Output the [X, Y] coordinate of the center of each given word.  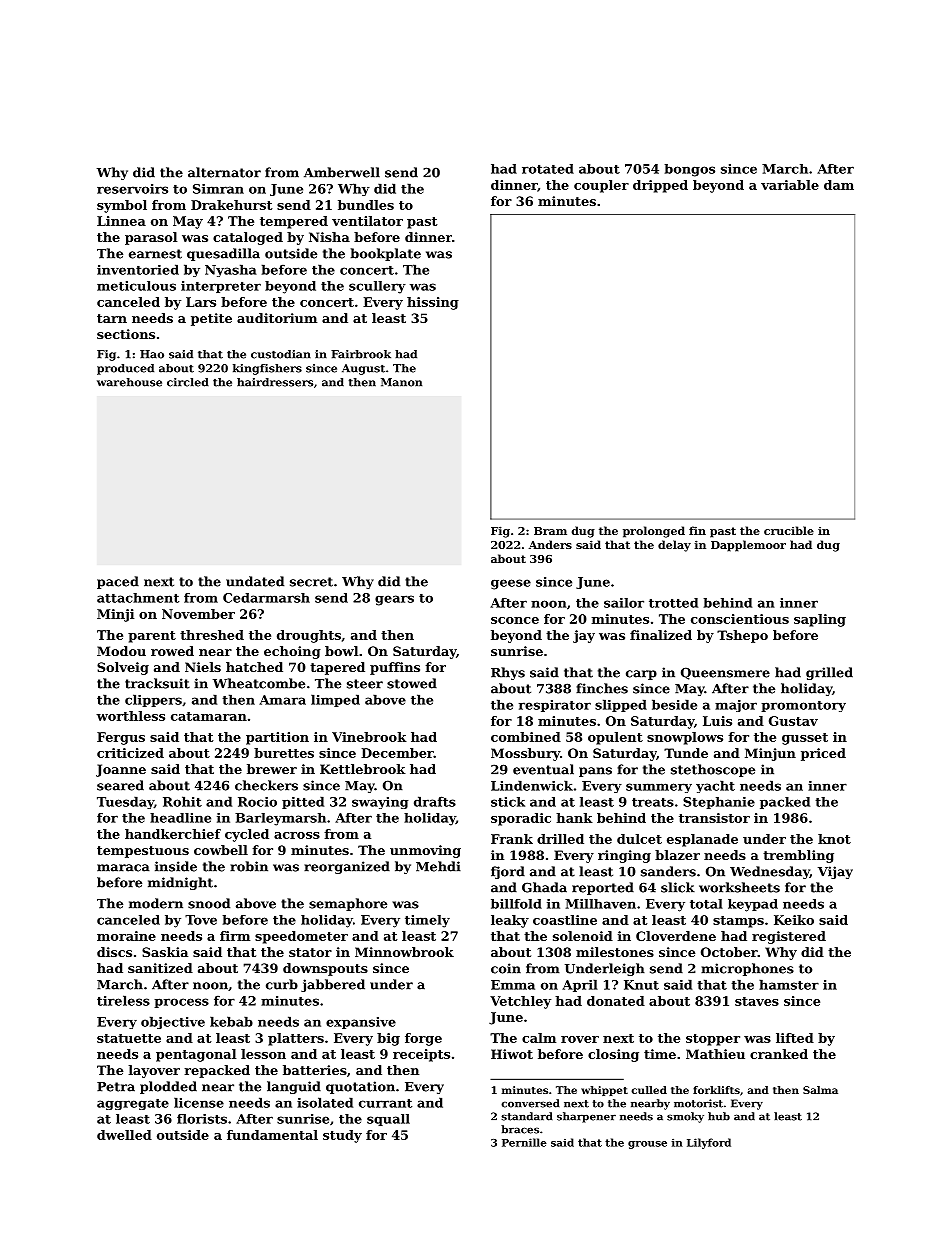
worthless [130, 716]
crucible [789, 530]
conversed [530, 1103]
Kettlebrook [363, 769]
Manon [401, 382]
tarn [112, 318]
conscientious [740, 619]
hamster [789, 984]
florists [202, 1119]
